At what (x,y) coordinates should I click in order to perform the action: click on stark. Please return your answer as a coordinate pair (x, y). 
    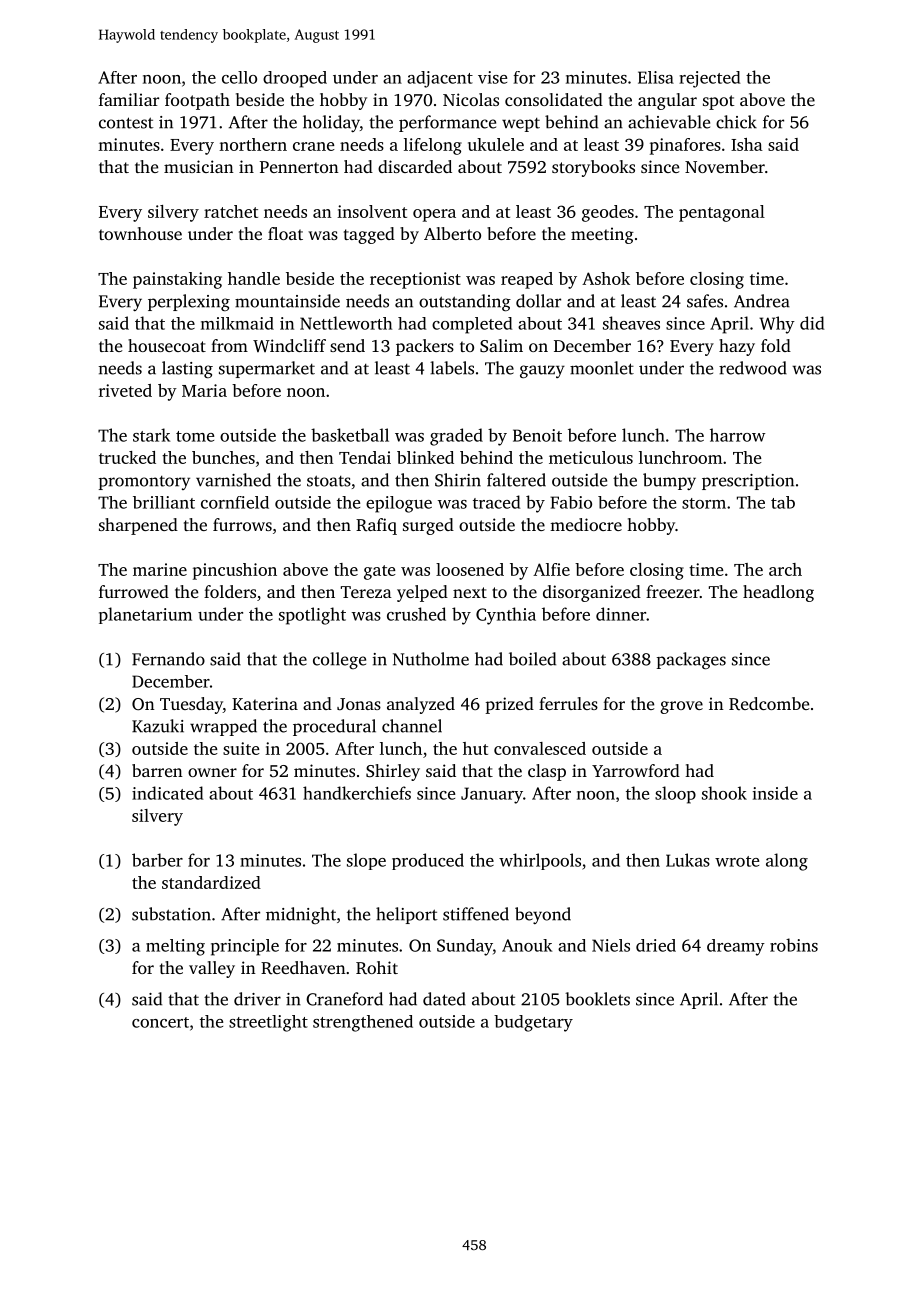
    Looking at the image, I should click on (151, 435).
